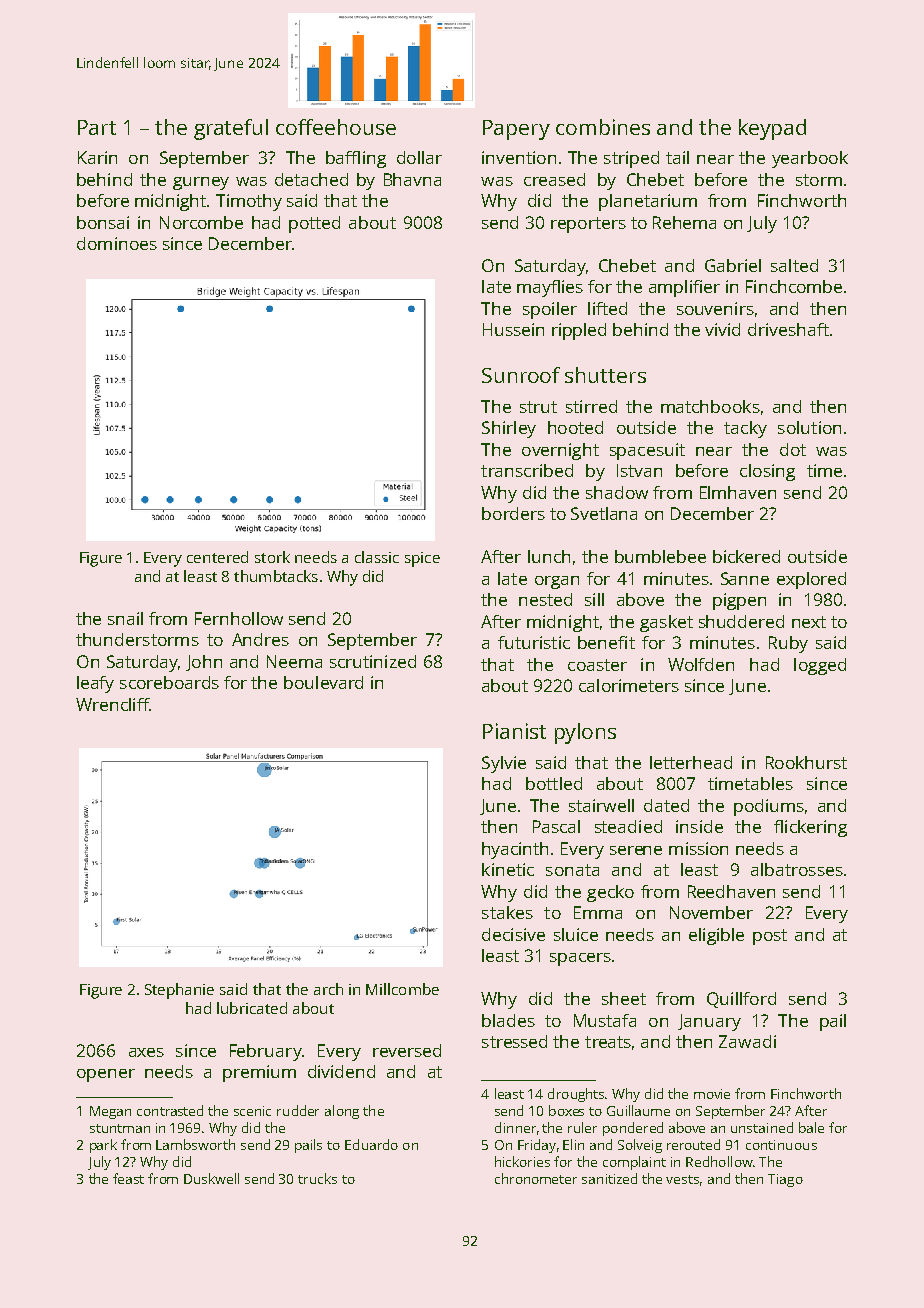  I want to click on dominoes, so click(117, 243).
